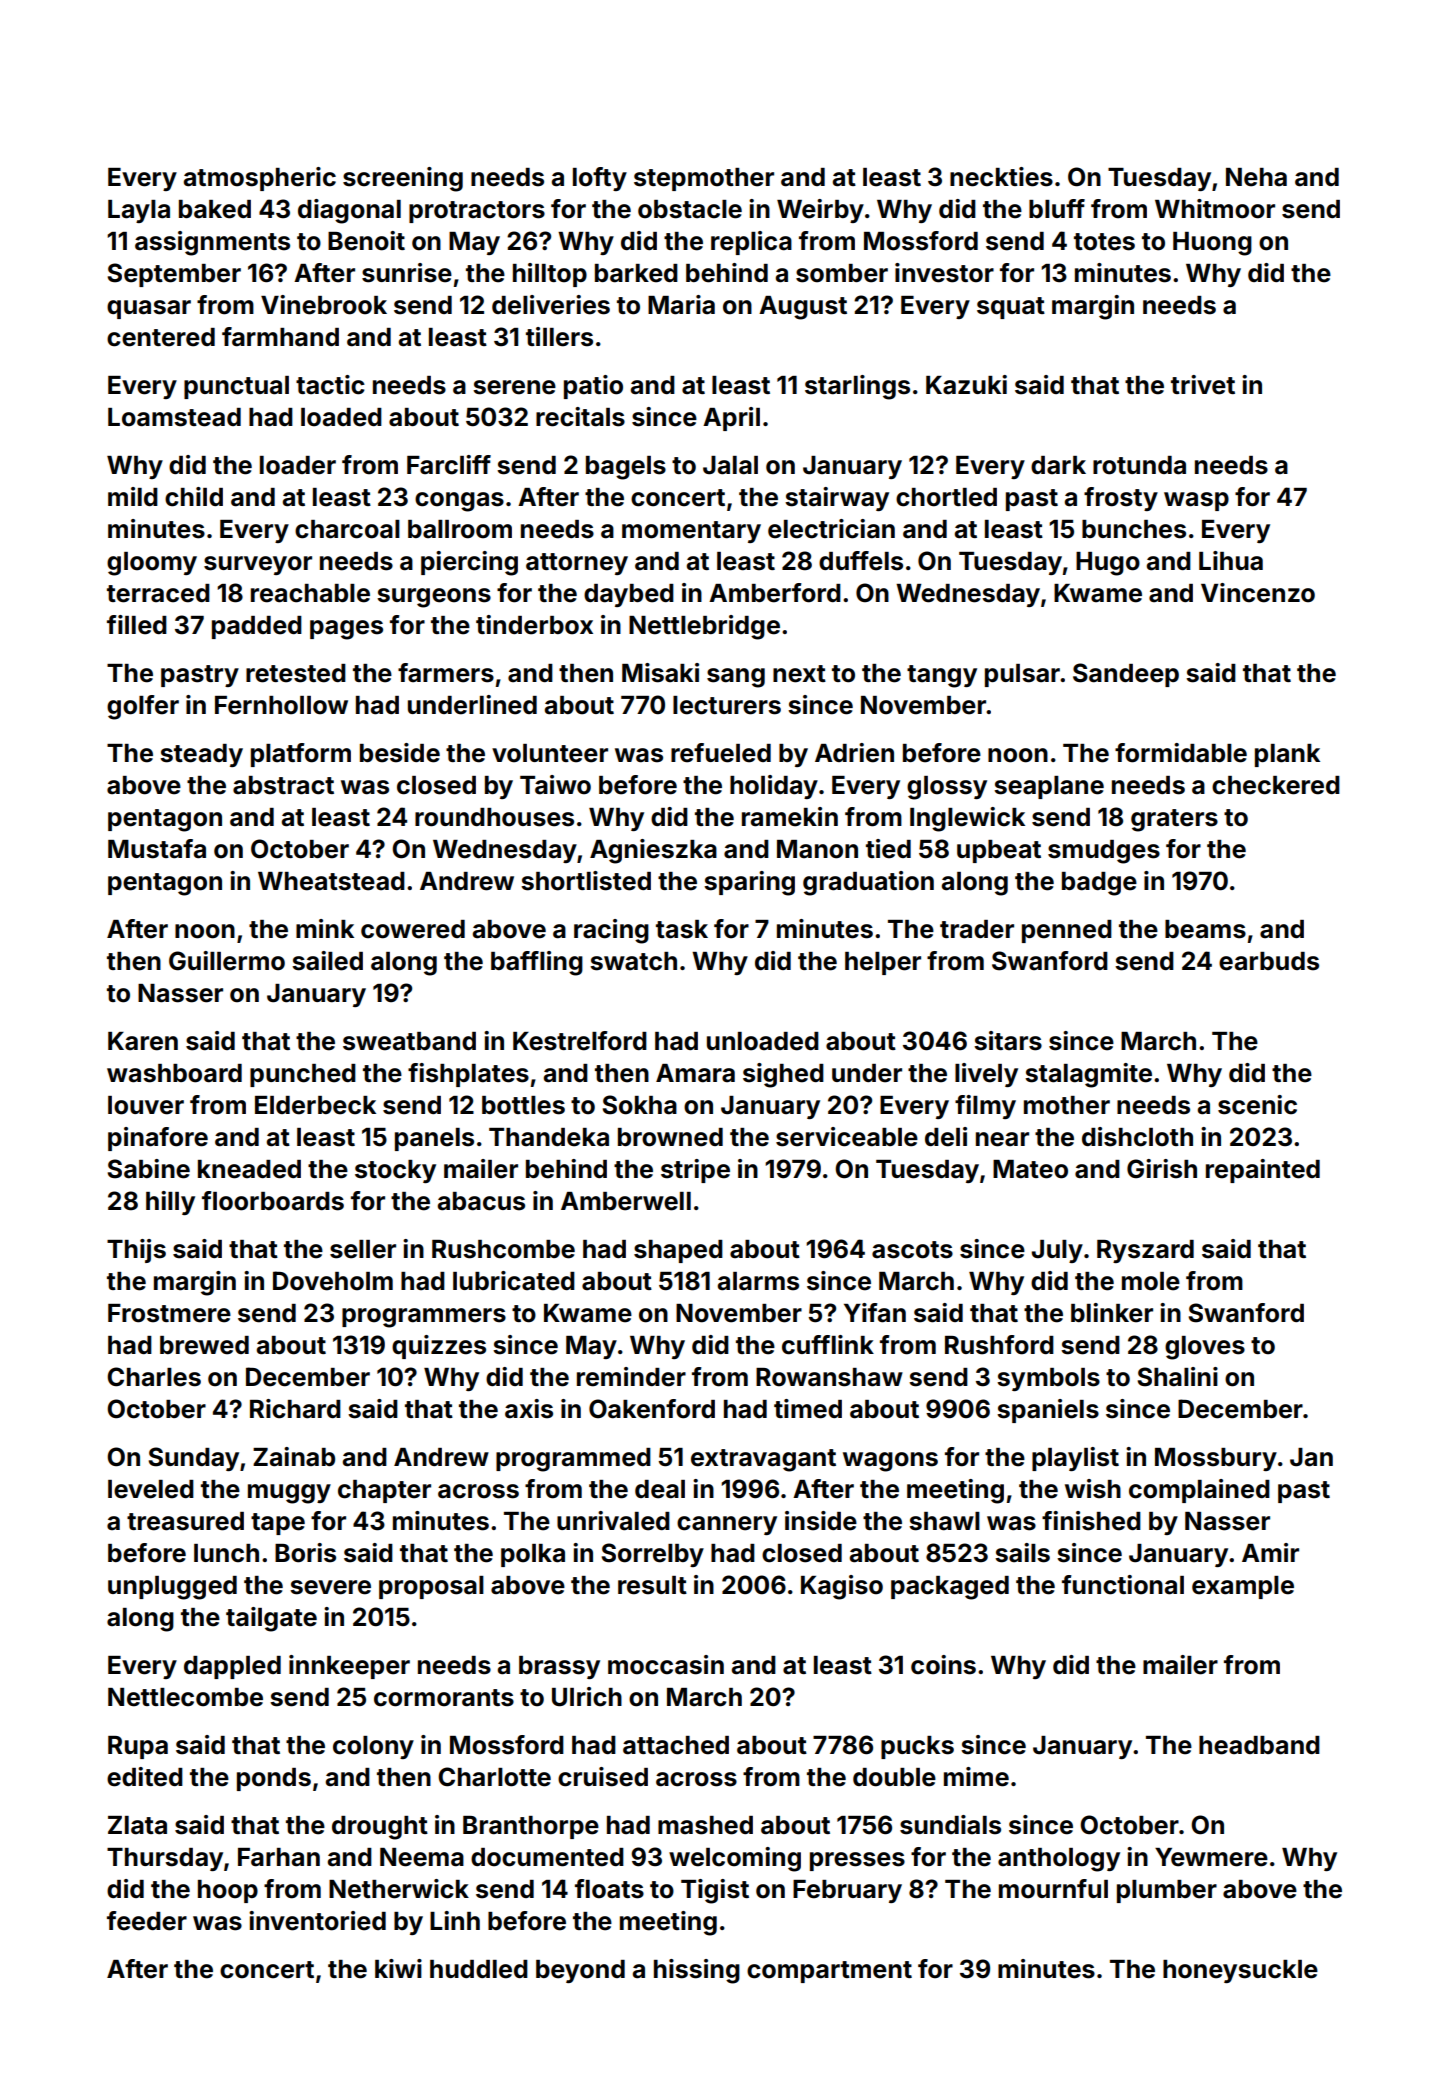 This document has width=1450, height=2100. Describe the element at coordinates (854, 753) in the document. I see `Adrien` at that location.
